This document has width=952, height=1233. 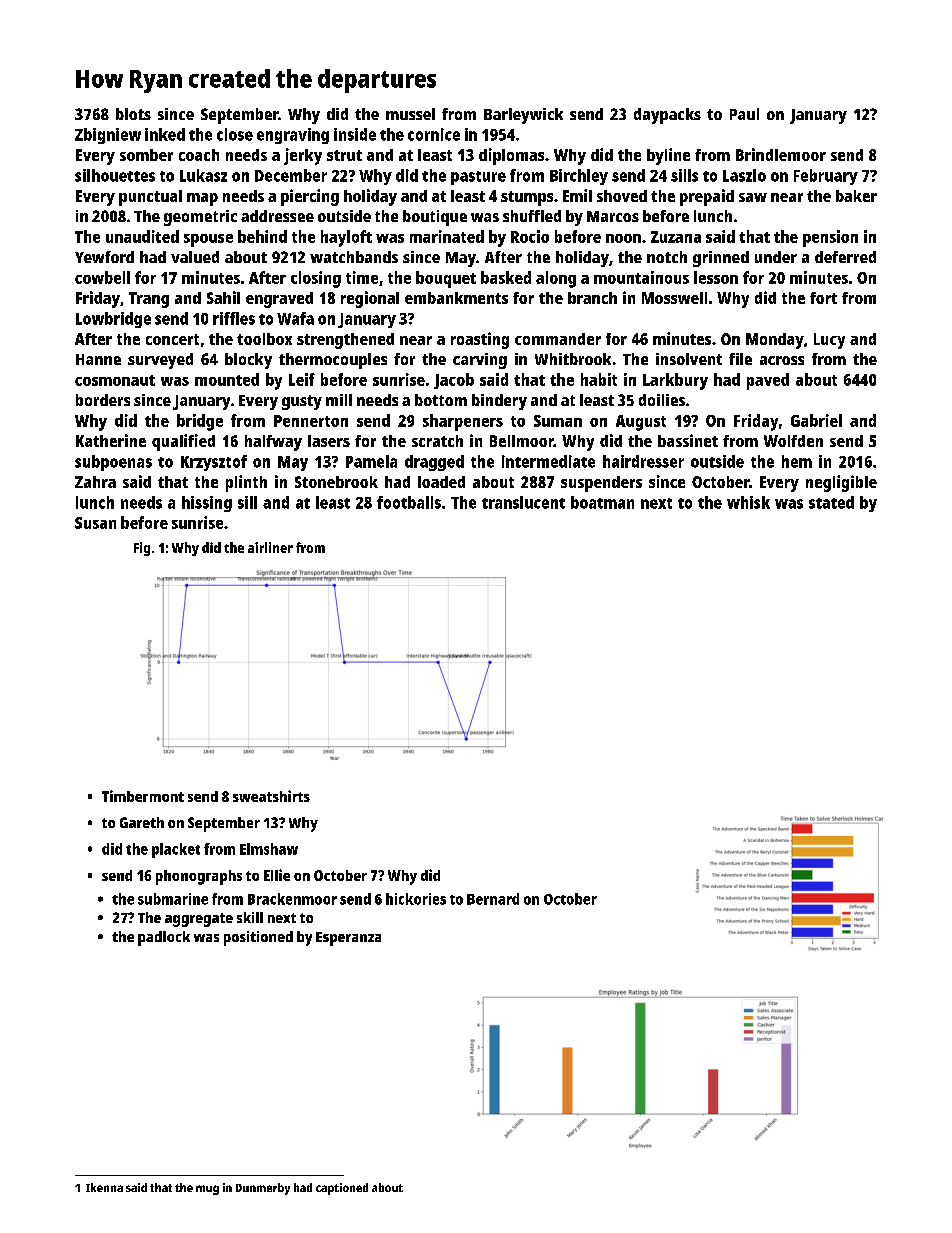 I want to click on file, so click(x=740, y=359).
